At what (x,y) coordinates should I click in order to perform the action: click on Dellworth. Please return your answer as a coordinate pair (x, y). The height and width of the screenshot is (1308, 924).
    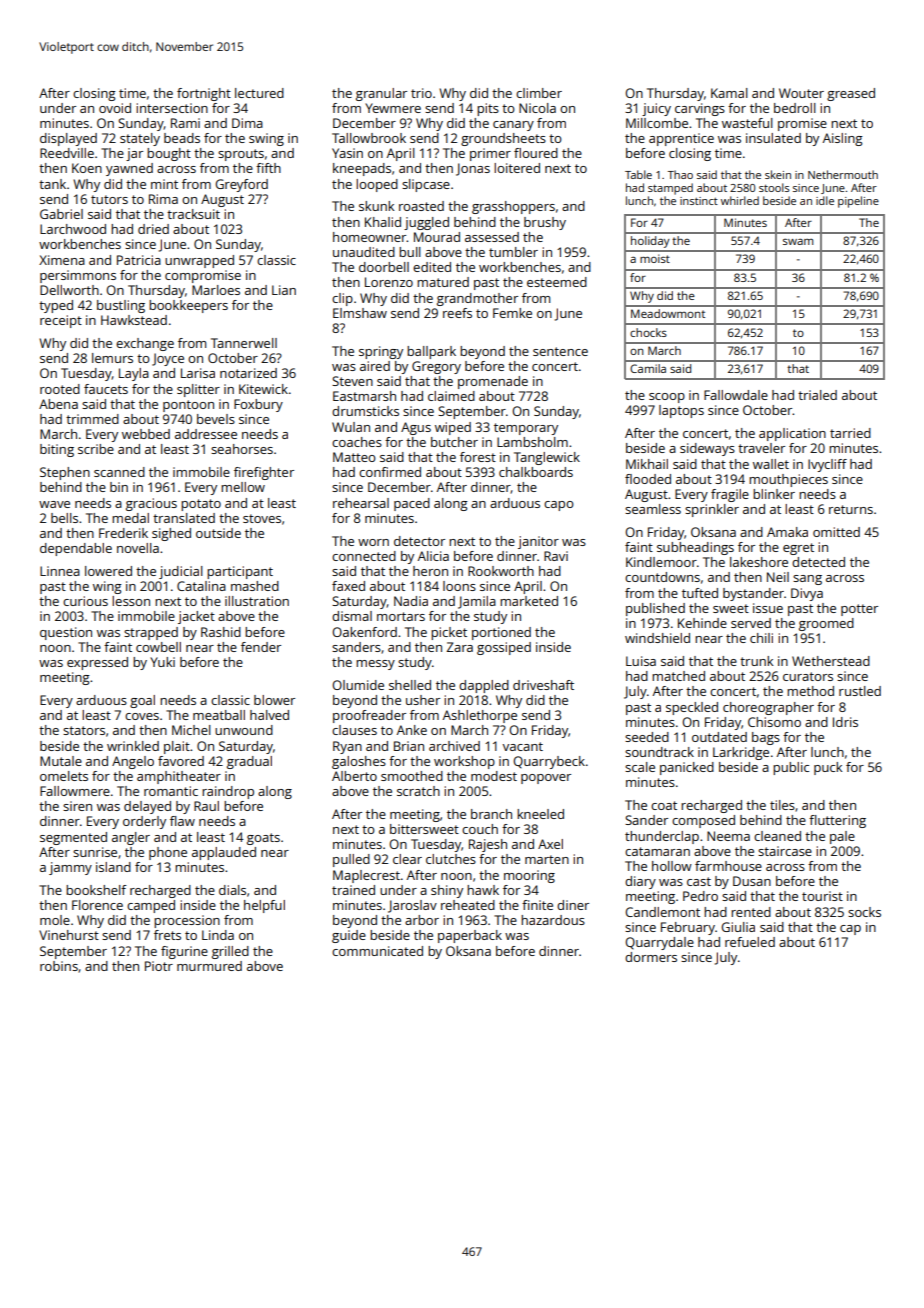
    Looking at the image, I should click on (69, 290).
